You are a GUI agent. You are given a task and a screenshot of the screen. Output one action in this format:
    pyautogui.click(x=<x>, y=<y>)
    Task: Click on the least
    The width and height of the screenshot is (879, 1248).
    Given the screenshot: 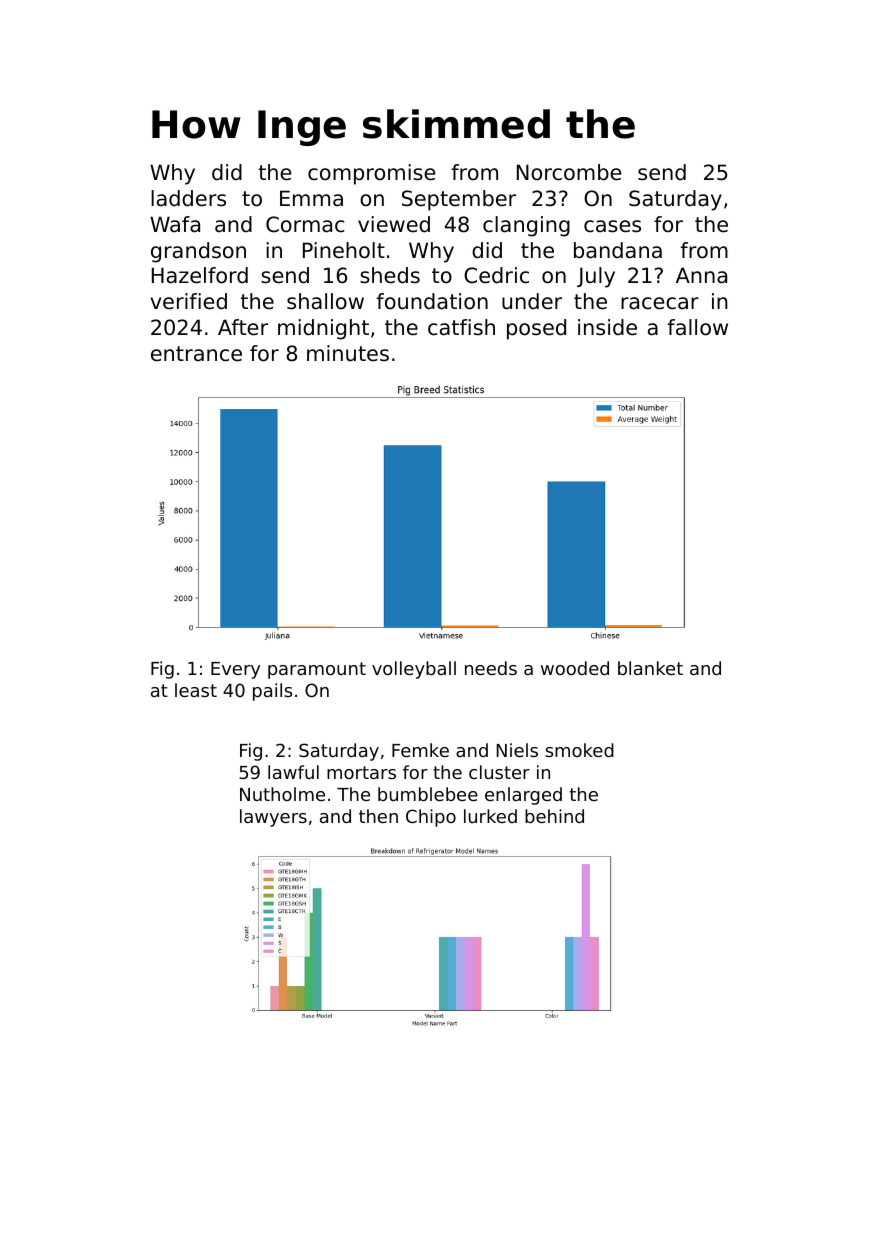 What is the action you would take?
    pyautogui.click(x=196, y=690)
